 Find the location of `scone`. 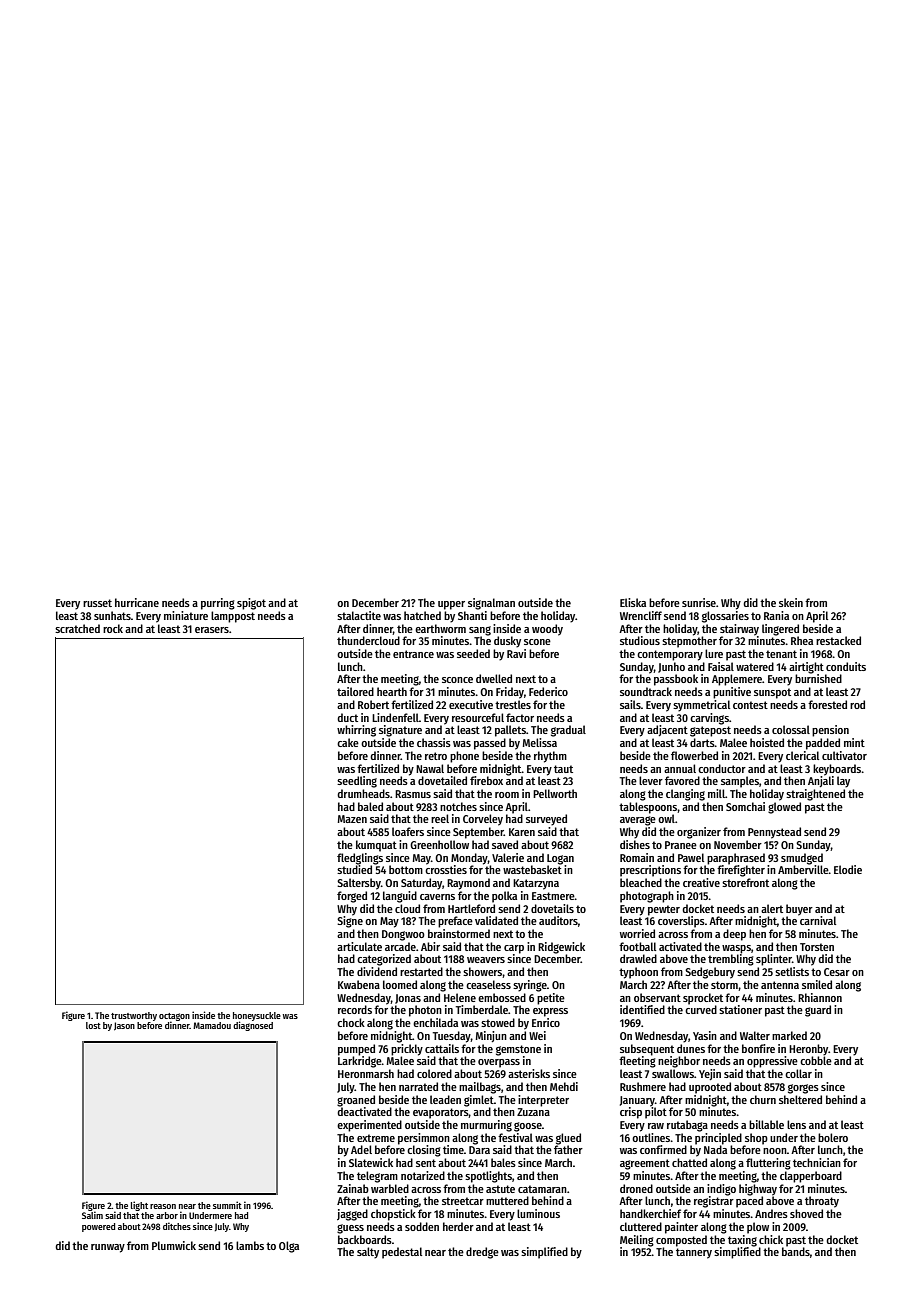

scone is located at coordinates (537, 642).
